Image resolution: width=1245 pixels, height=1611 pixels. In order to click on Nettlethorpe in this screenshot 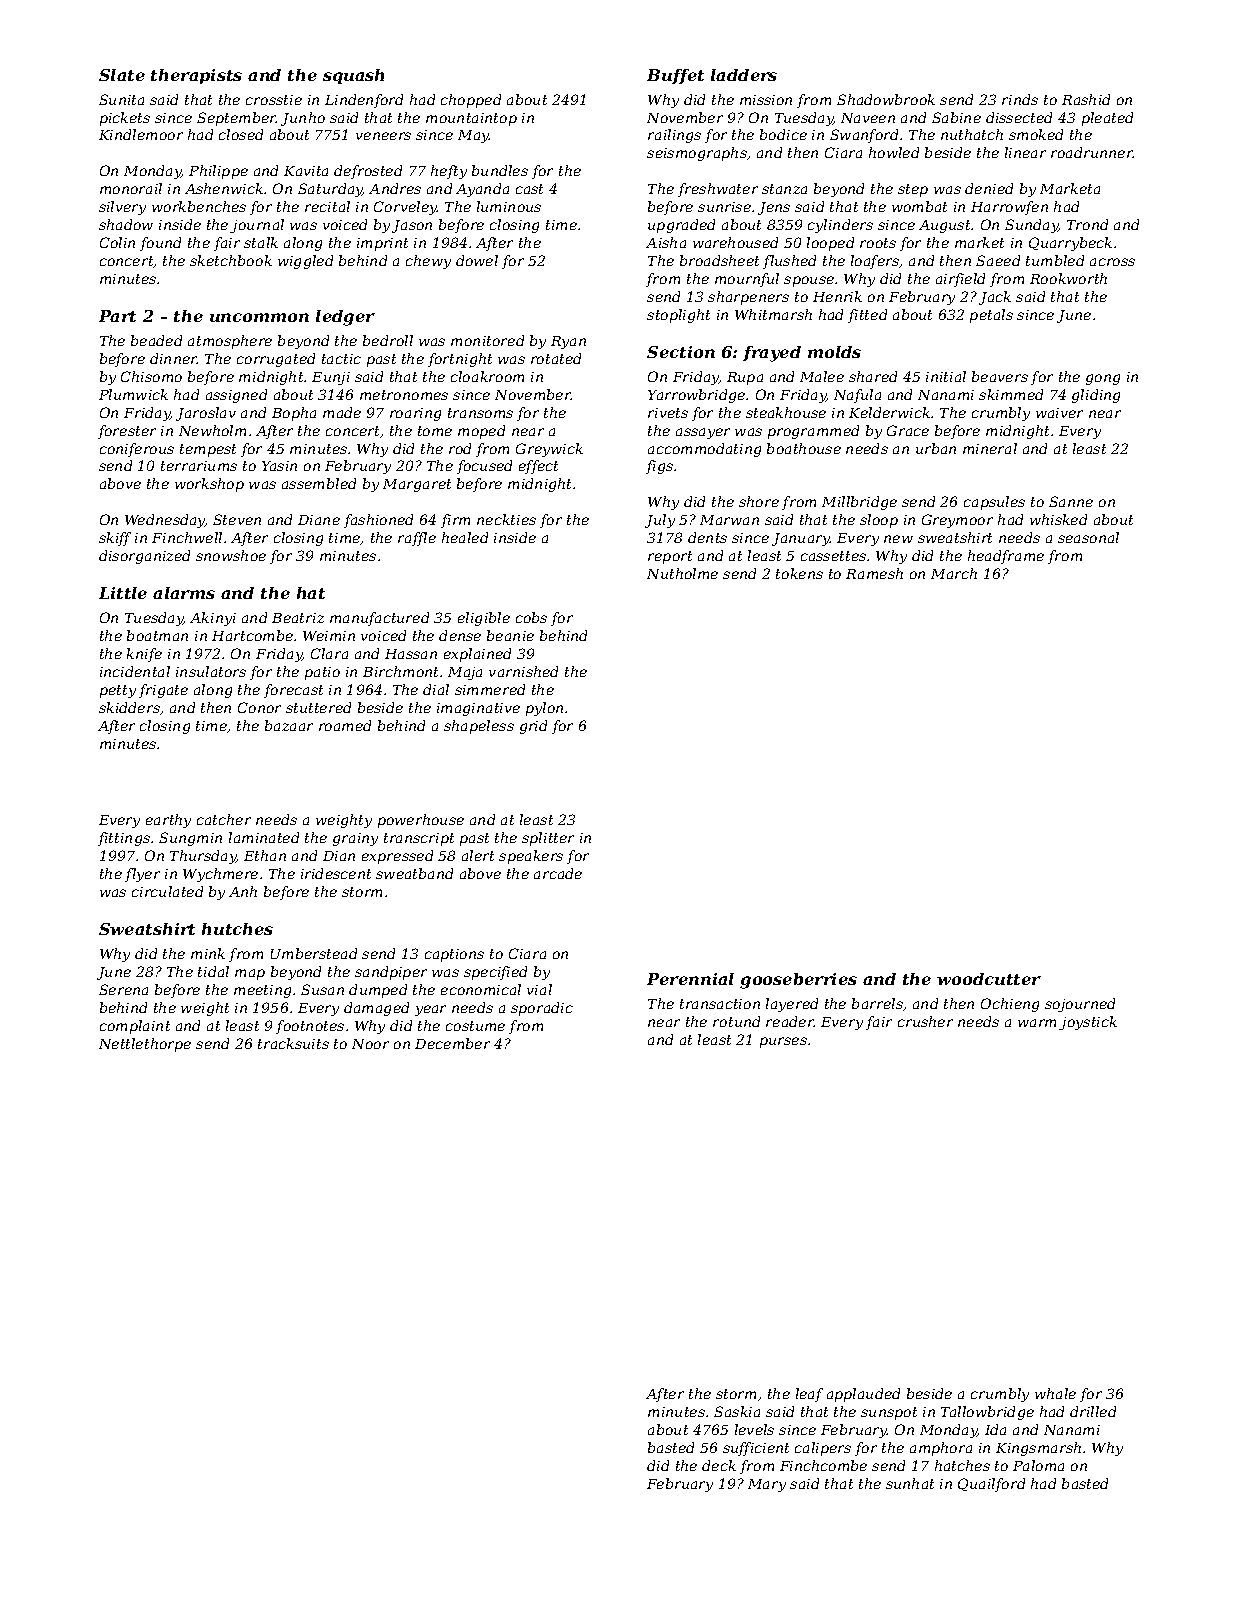, I will do `click(145, 1045)`.
